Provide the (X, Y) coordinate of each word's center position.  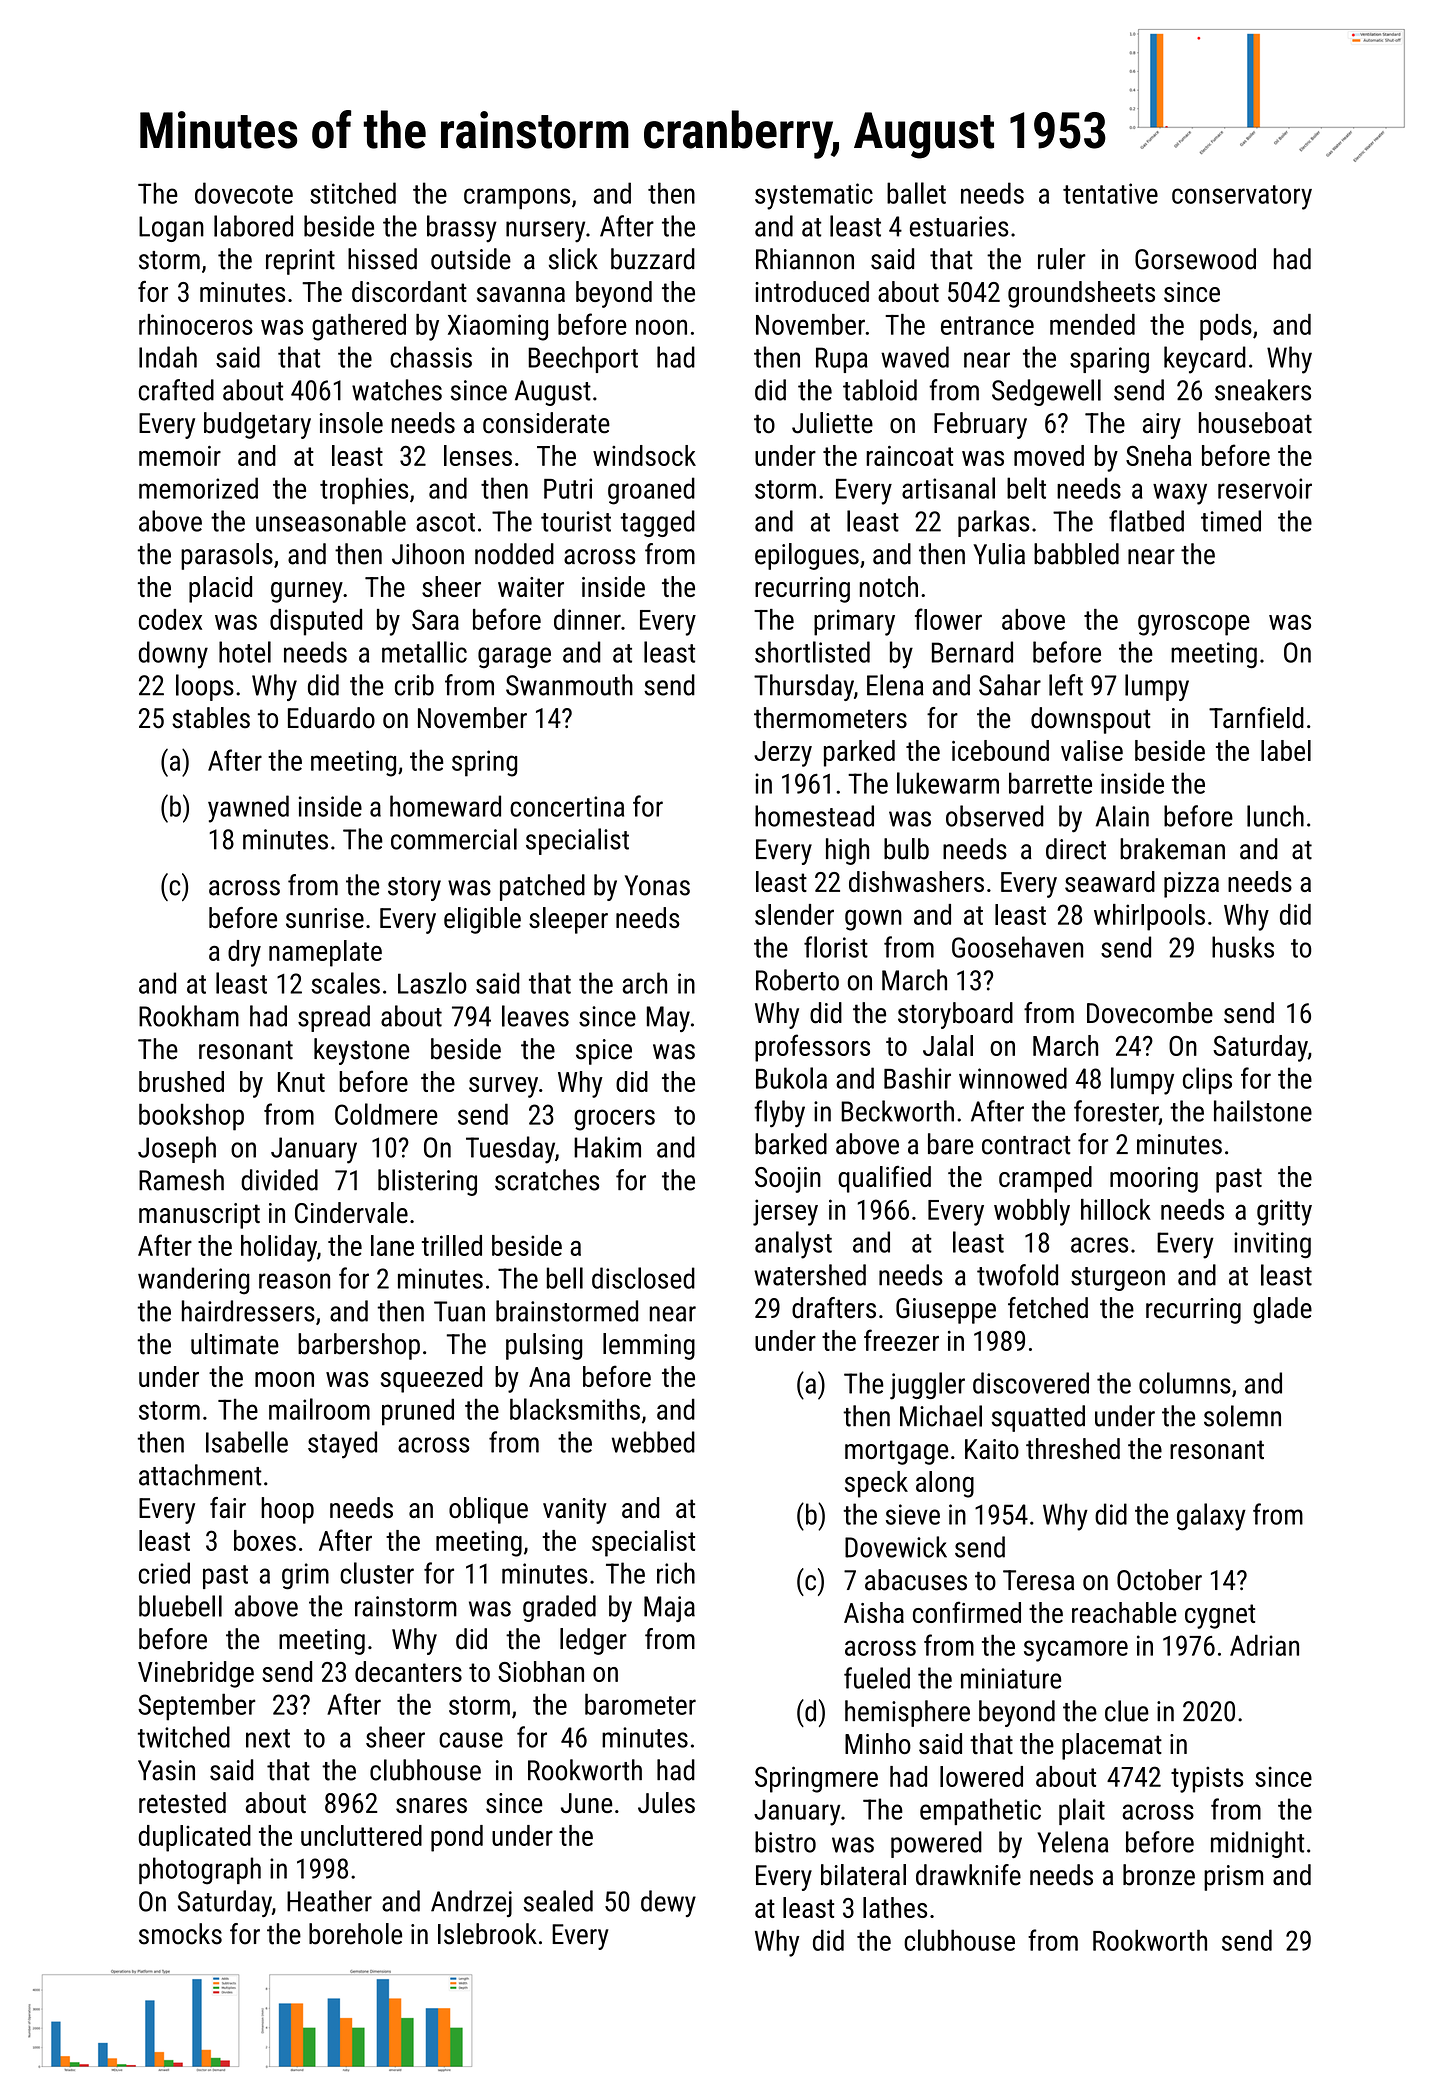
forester (1116, 1112)
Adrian (1264, 1645)
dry (244, 953)
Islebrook (487, 1934)
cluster (377, 1573)
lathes (895, 1907)
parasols (227, 556)
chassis (431, 357)
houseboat (1255, 423)
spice (604, 1052)
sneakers (1263, 390)
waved (915, 357)
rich (676, 1573)
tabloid (880, 390)
